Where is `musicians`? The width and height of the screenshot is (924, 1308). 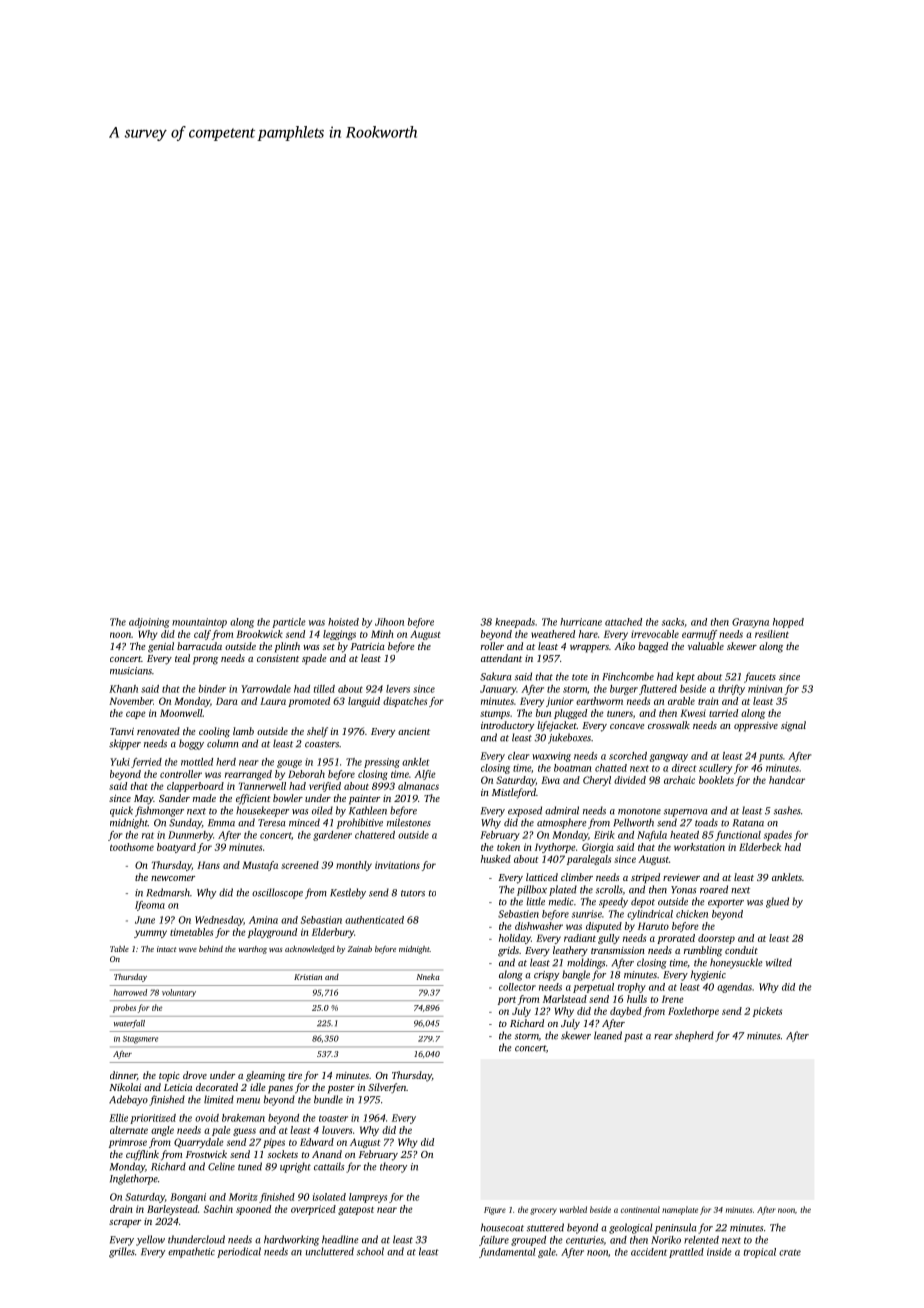 musicians is located at coordinates (131, 671).
